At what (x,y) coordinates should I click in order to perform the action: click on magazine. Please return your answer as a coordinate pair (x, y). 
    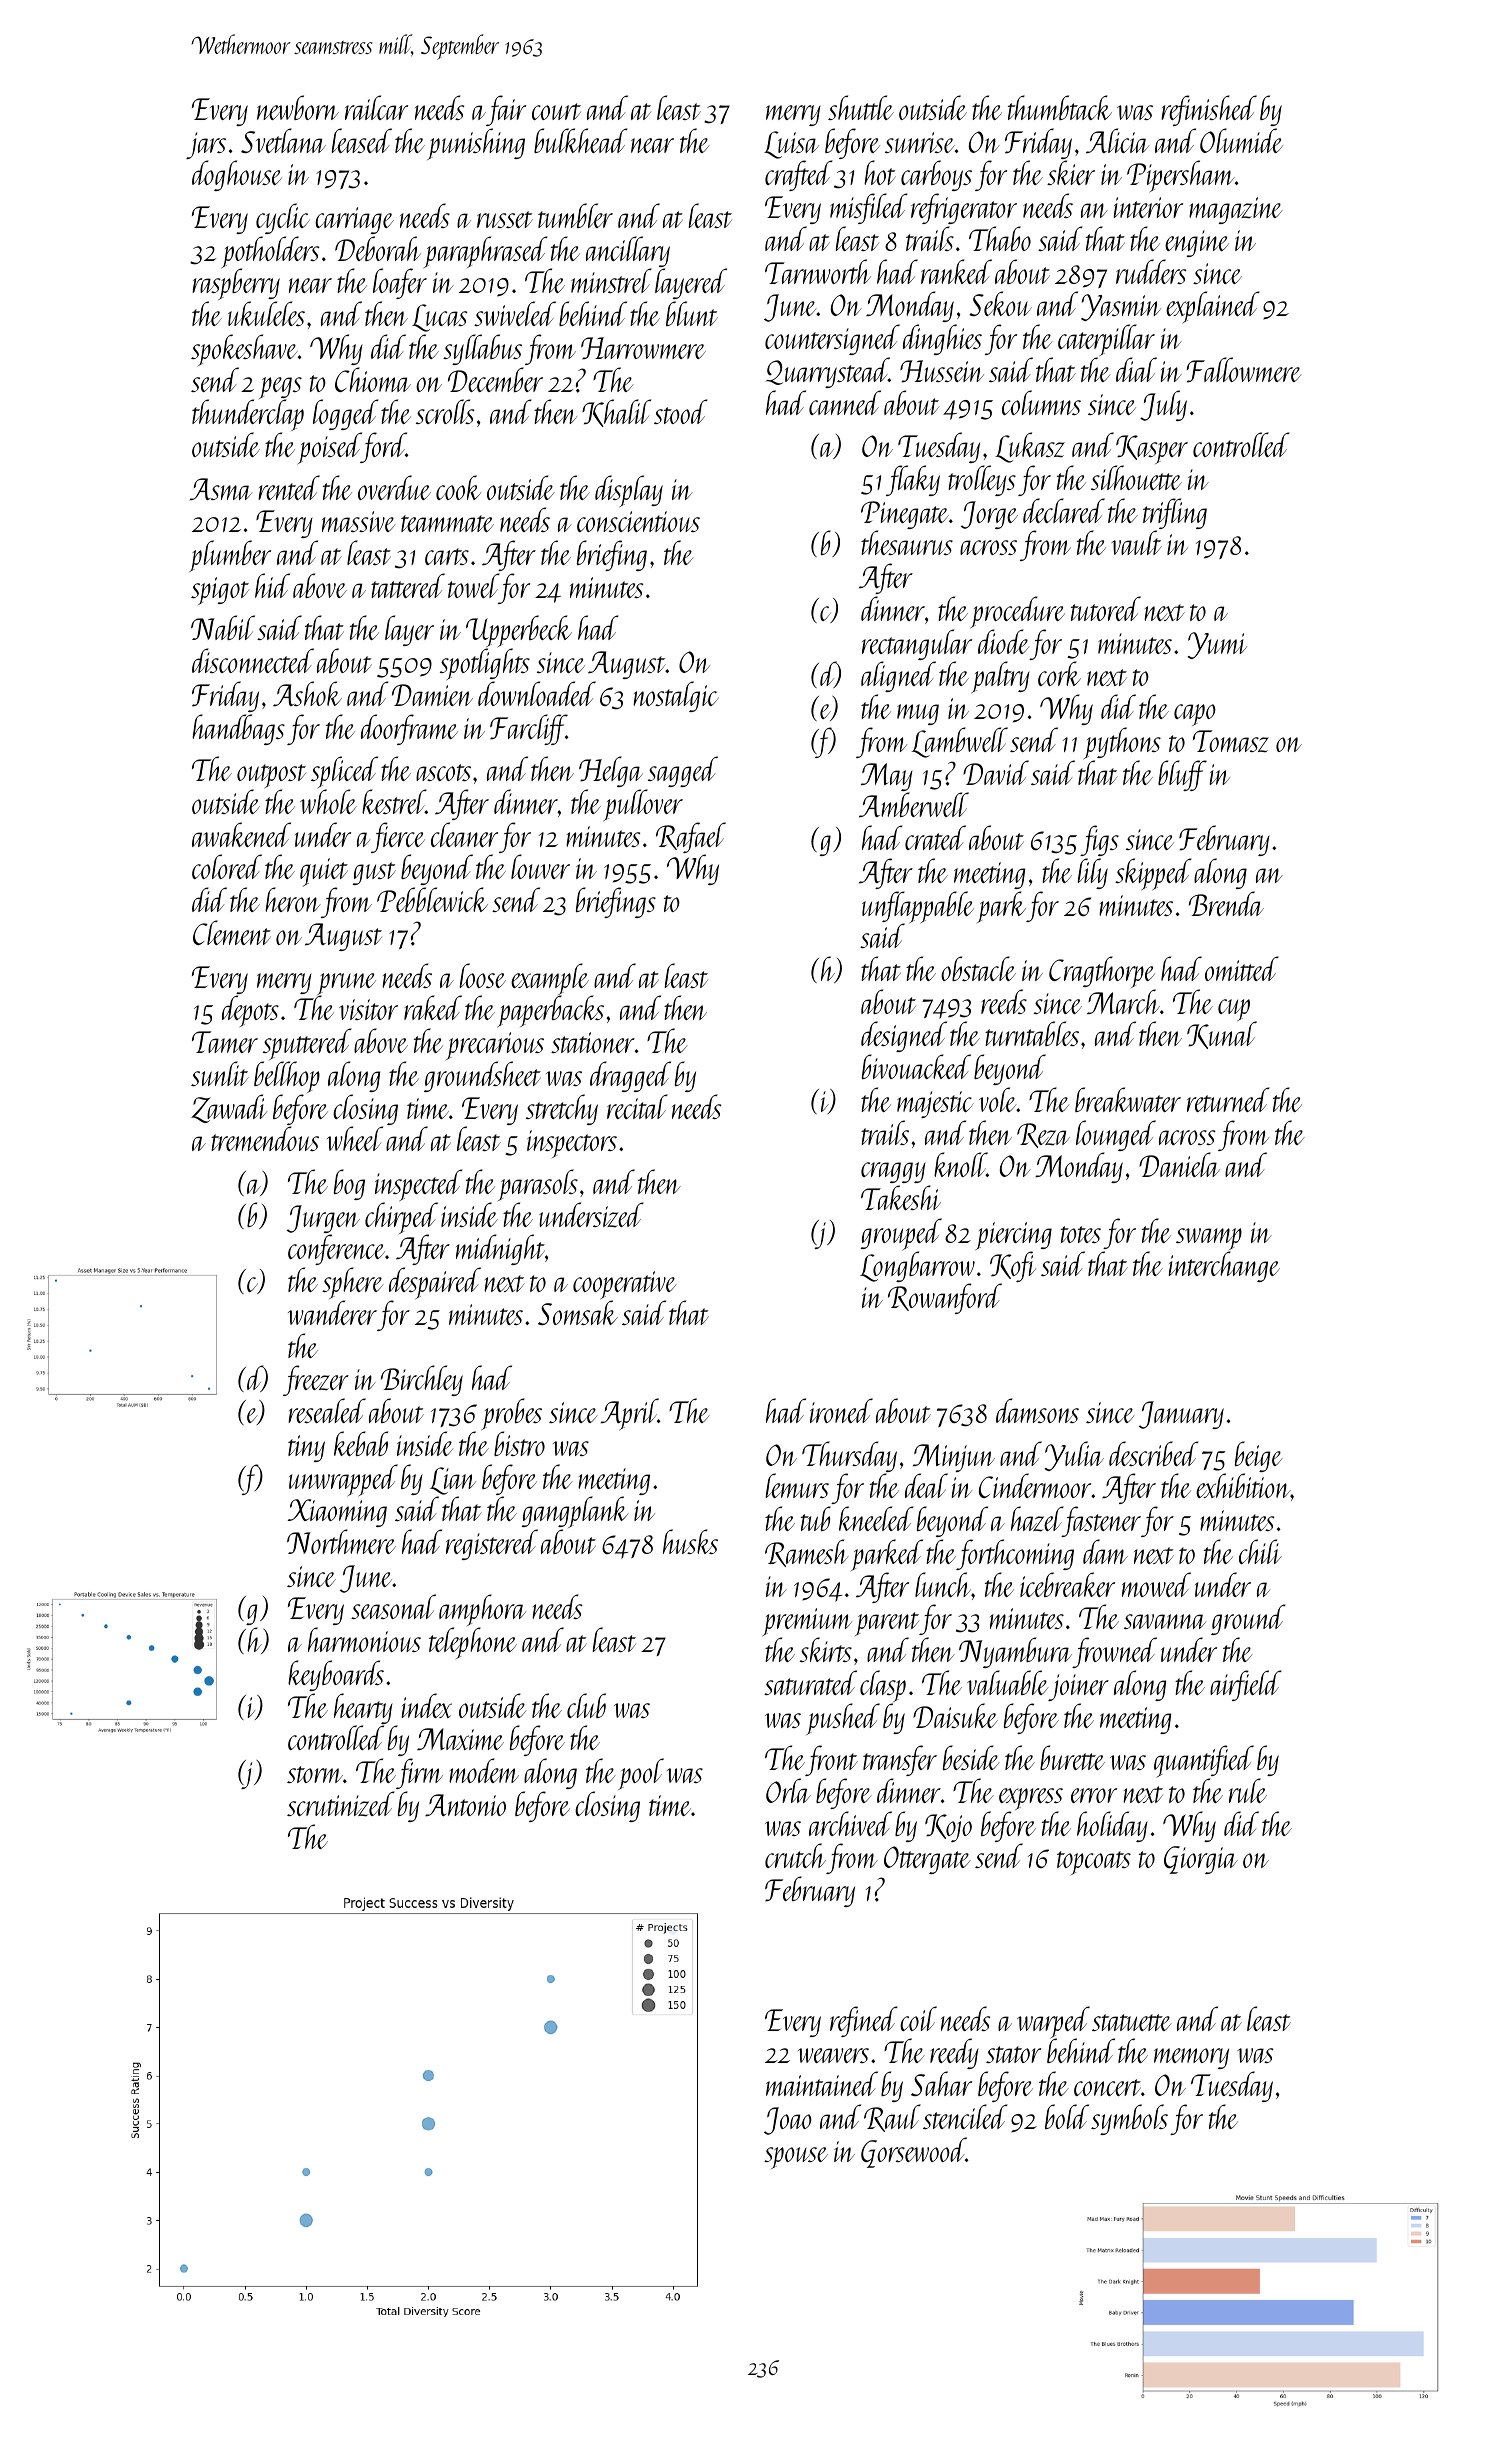
    Looking at the image, I should click on (1236, 210).
